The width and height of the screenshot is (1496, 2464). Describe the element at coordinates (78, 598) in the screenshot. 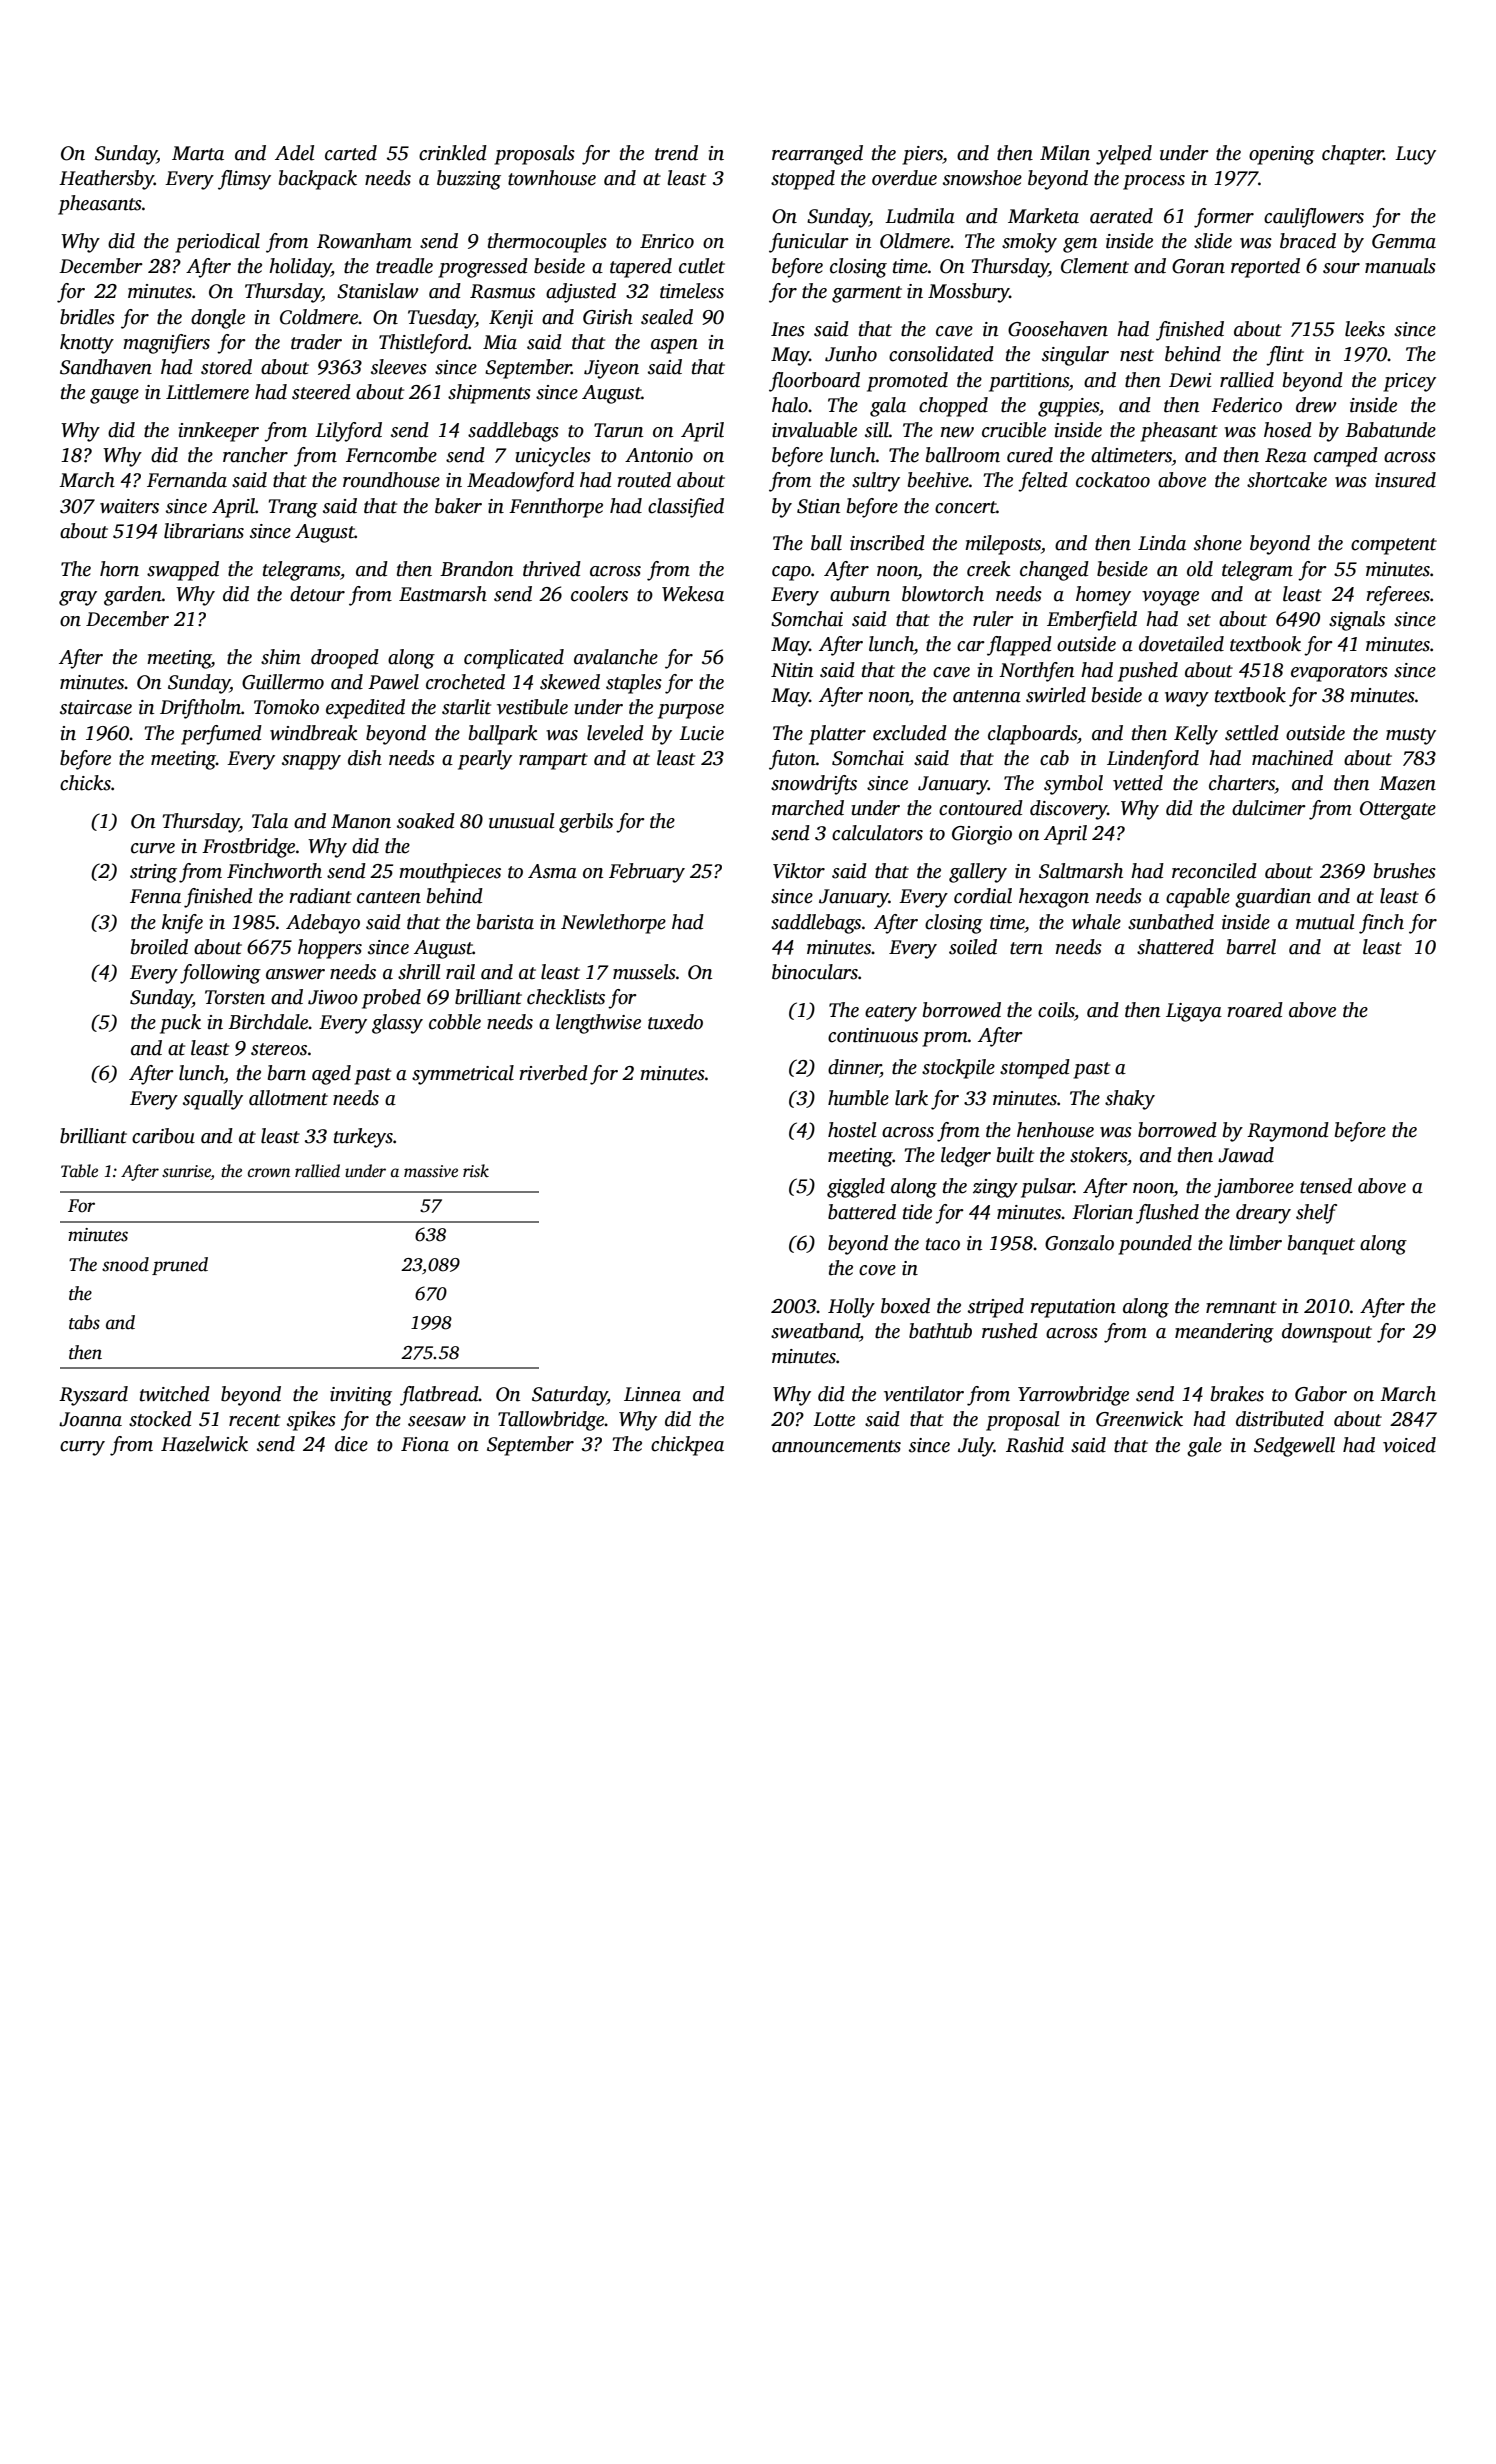

I see `gray` at that location.
